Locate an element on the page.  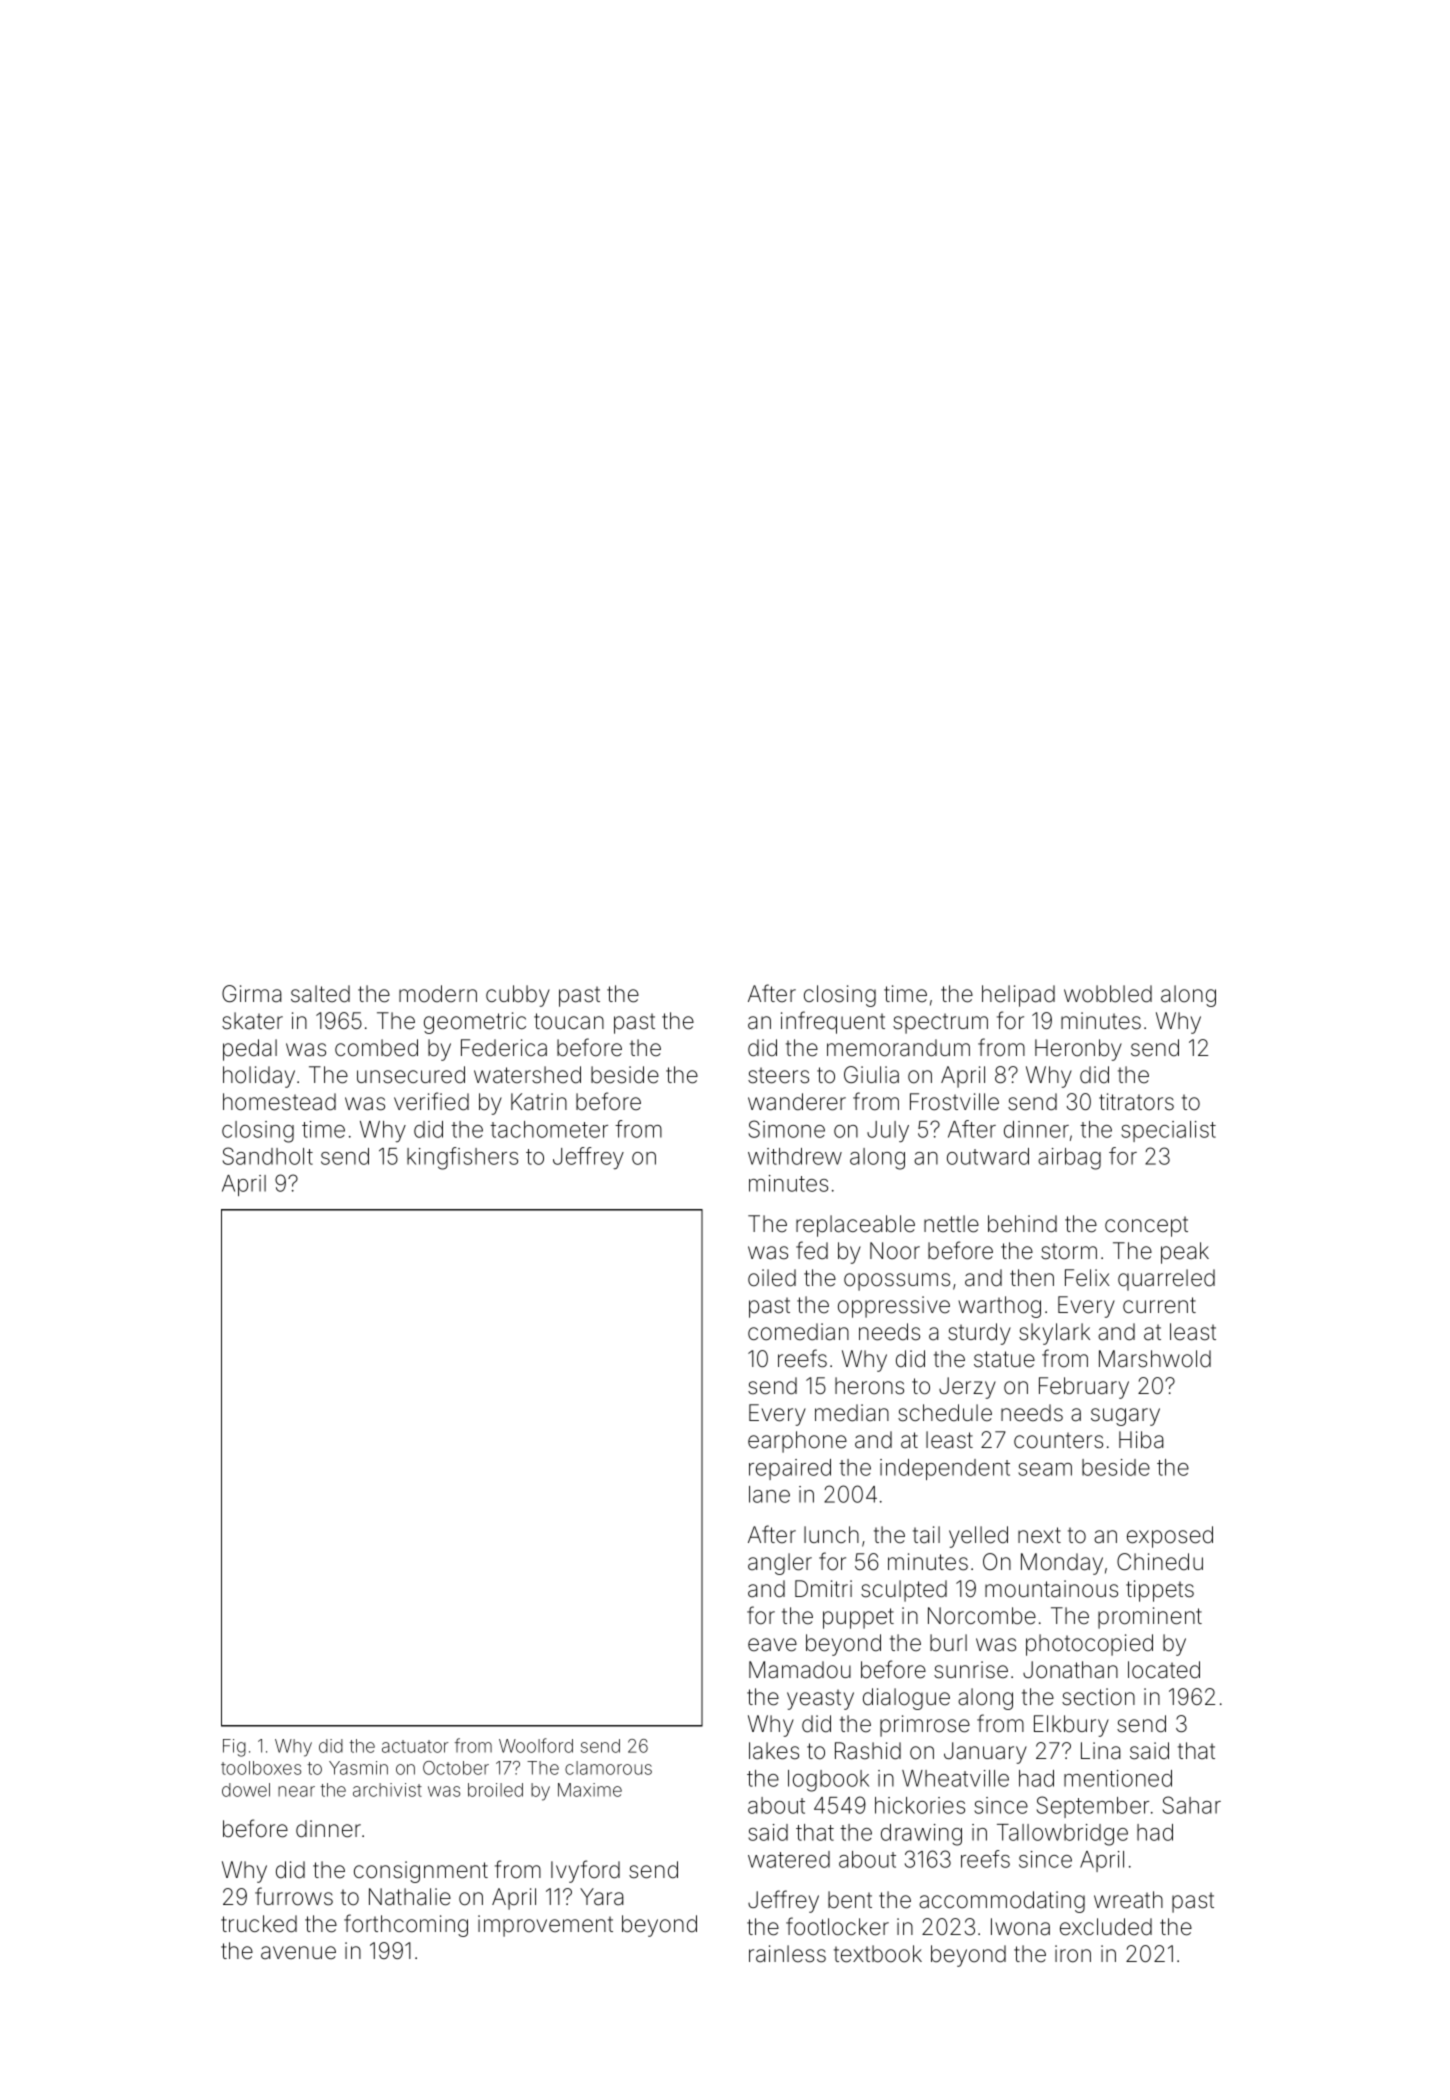
cubby is located at coordinates (518, 996).
